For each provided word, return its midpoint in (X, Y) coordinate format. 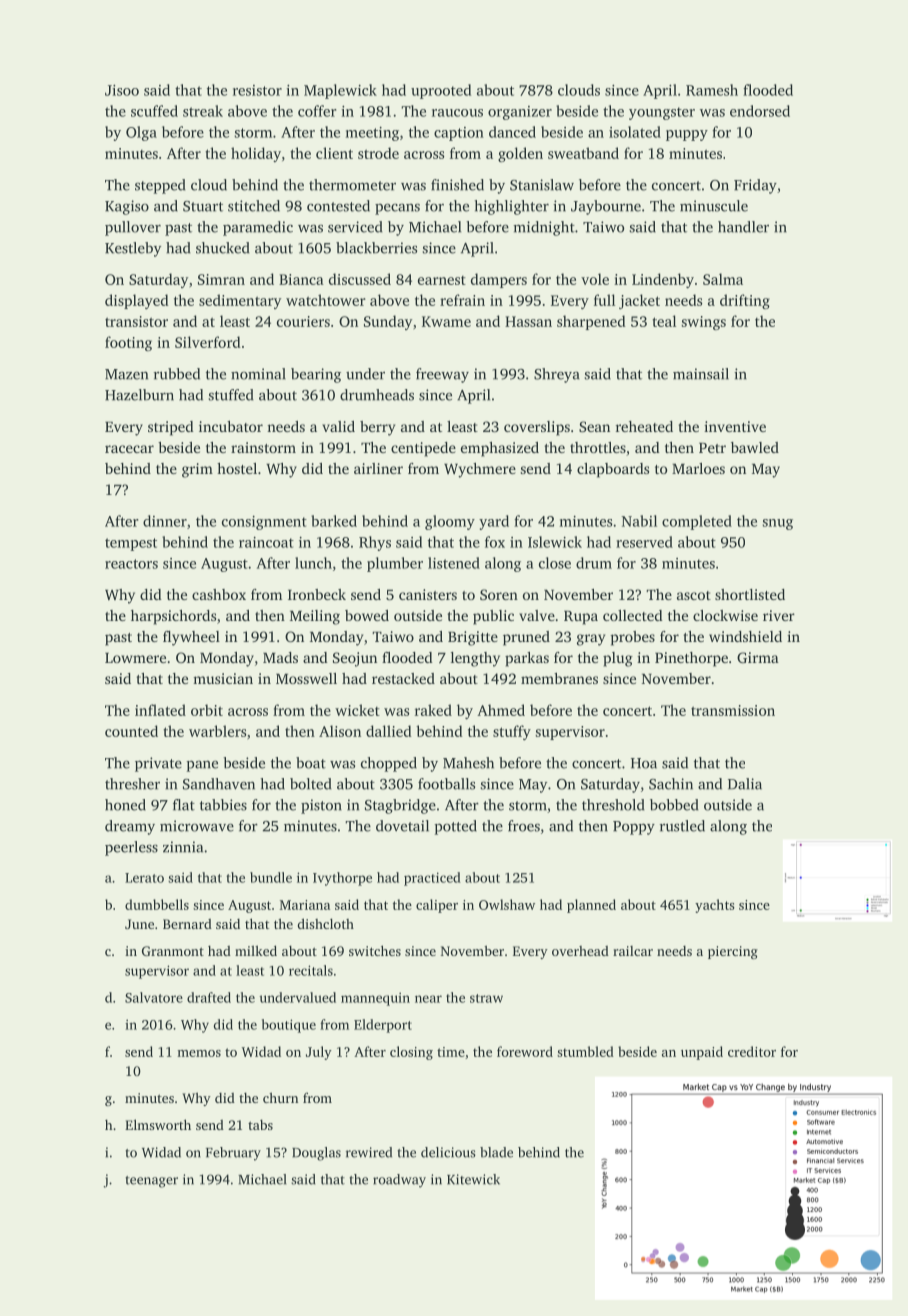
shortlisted (750, 594)
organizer (520, 113)
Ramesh (712, 90)
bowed (367, 615)
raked (433, 710)
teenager (151, 1182)
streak (203, 111)
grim (197, 470)
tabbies (223, 805)
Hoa (644, 763)
